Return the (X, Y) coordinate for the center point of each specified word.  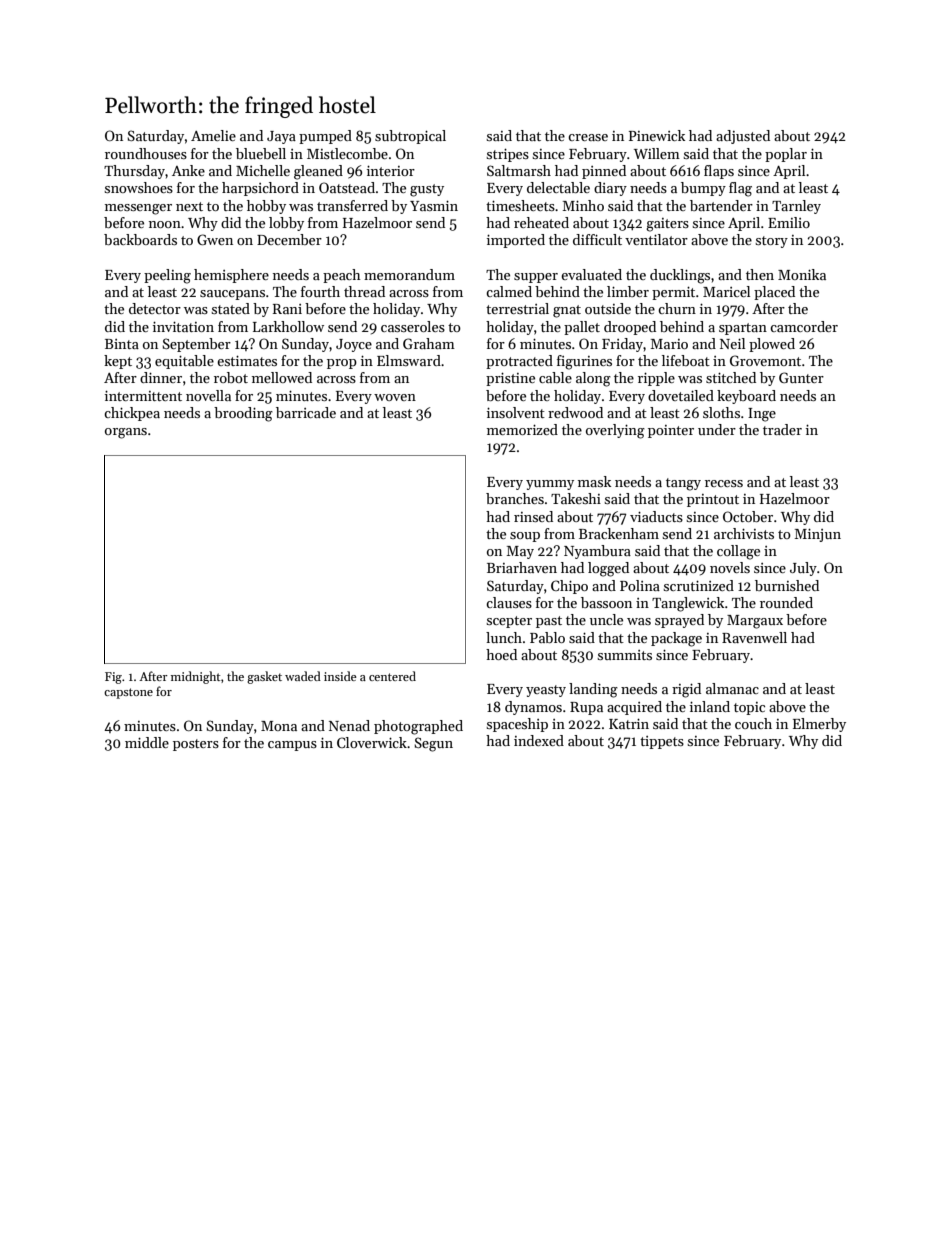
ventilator (656, 239)
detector (155, 308)
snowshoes (139, 187)
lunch (504, 637)
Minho (583, 205)
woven (395, 397)
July (803, 569)
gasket (264, 677)
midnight (196, 677)
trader (782, 429)
